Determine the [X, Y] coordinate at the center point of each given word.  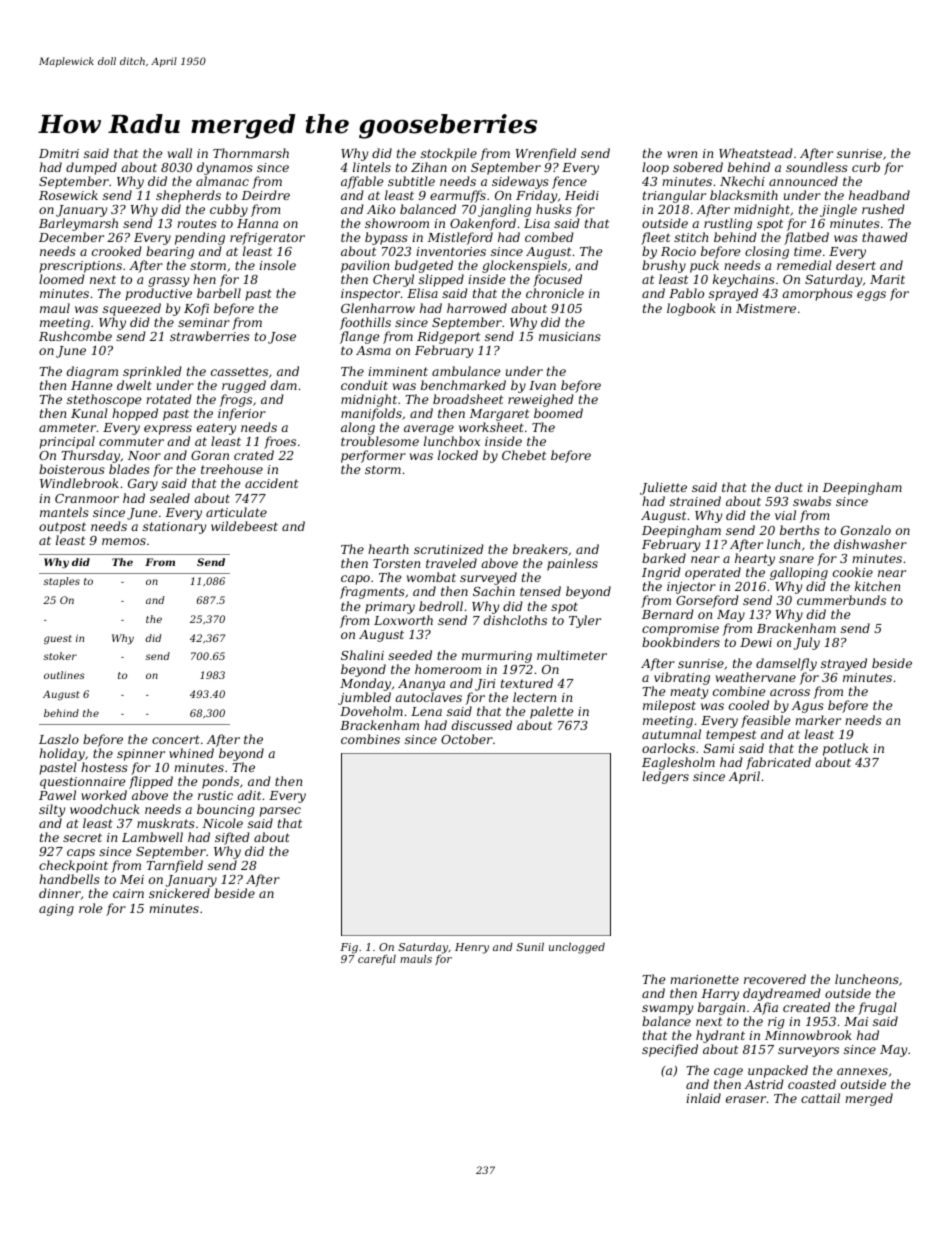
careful [377, 960]
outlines [64, 675]
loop [655, 168]
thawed [885, 237]
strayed [844, 664]
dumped [91, 168]
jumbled [364, 698]
